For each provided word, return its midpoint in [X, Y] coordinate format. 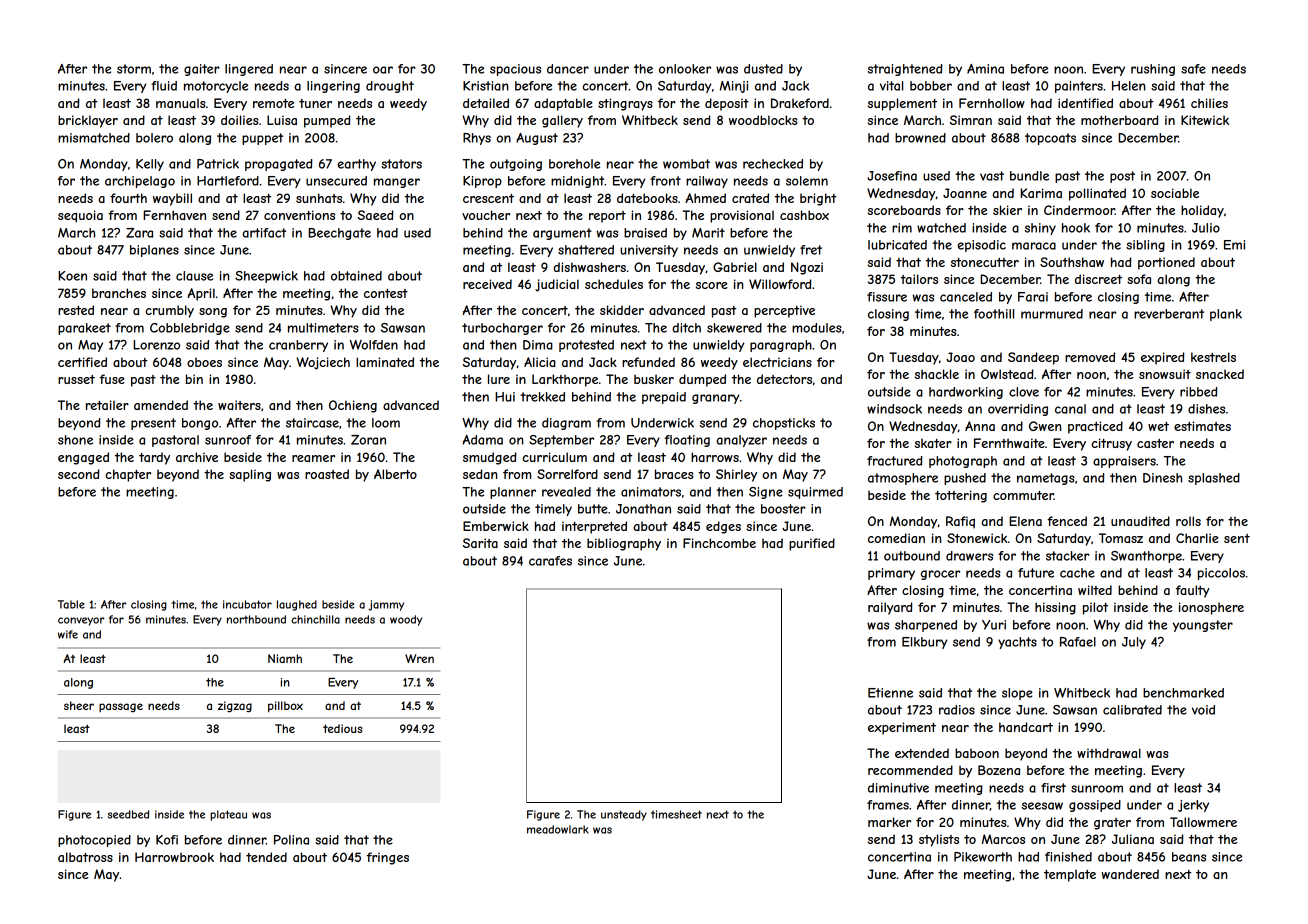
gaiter [202, 70]
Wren [419, 658]
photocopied [94, 841]
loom [386, 423]
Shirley [736, 475]
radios [957, 710]
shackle [937, 374]
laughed [297, 605]
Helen [1128, 86]
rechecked [773, 164]
